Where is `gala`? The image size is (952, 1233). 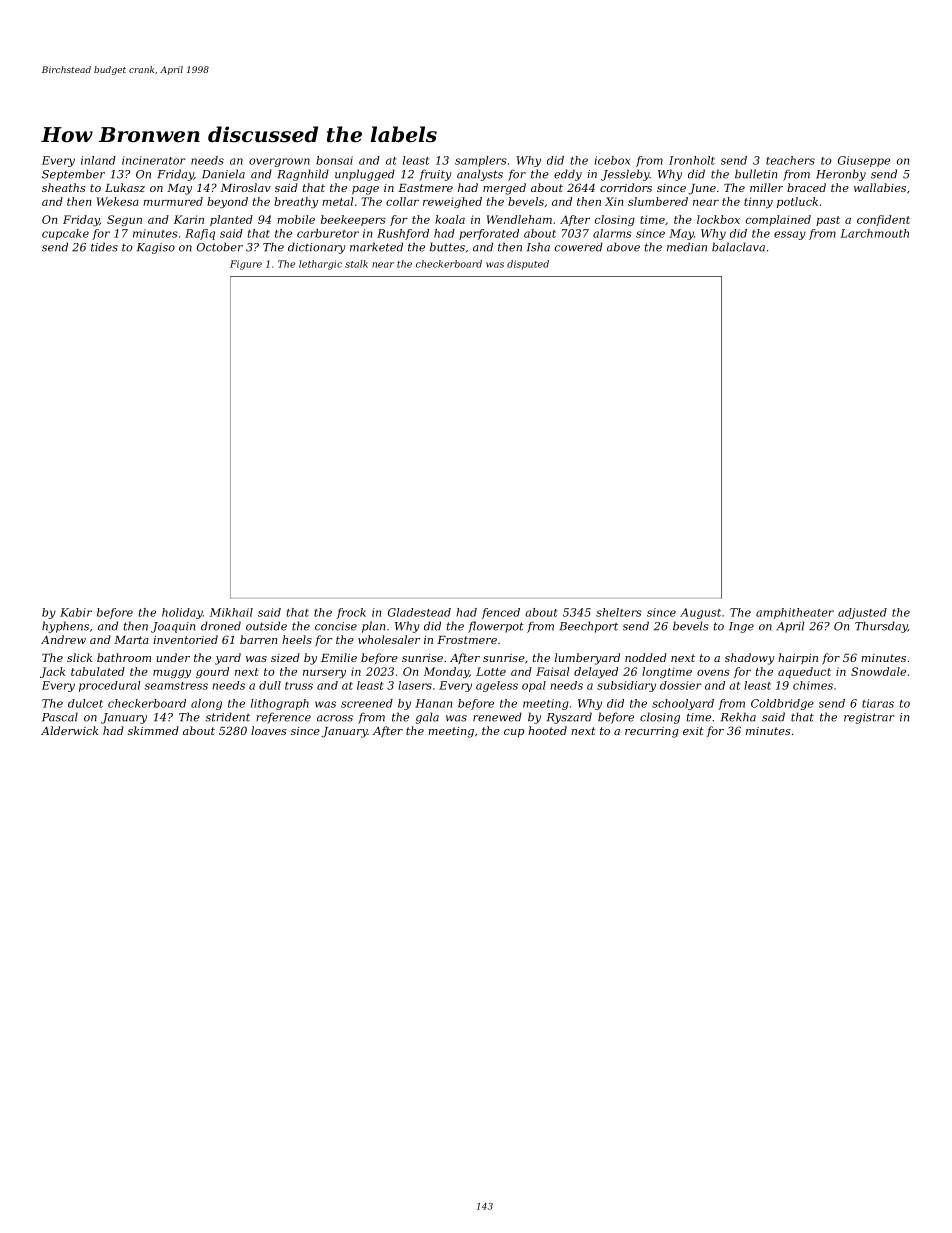
gala is located at coordinates (427, 718).
